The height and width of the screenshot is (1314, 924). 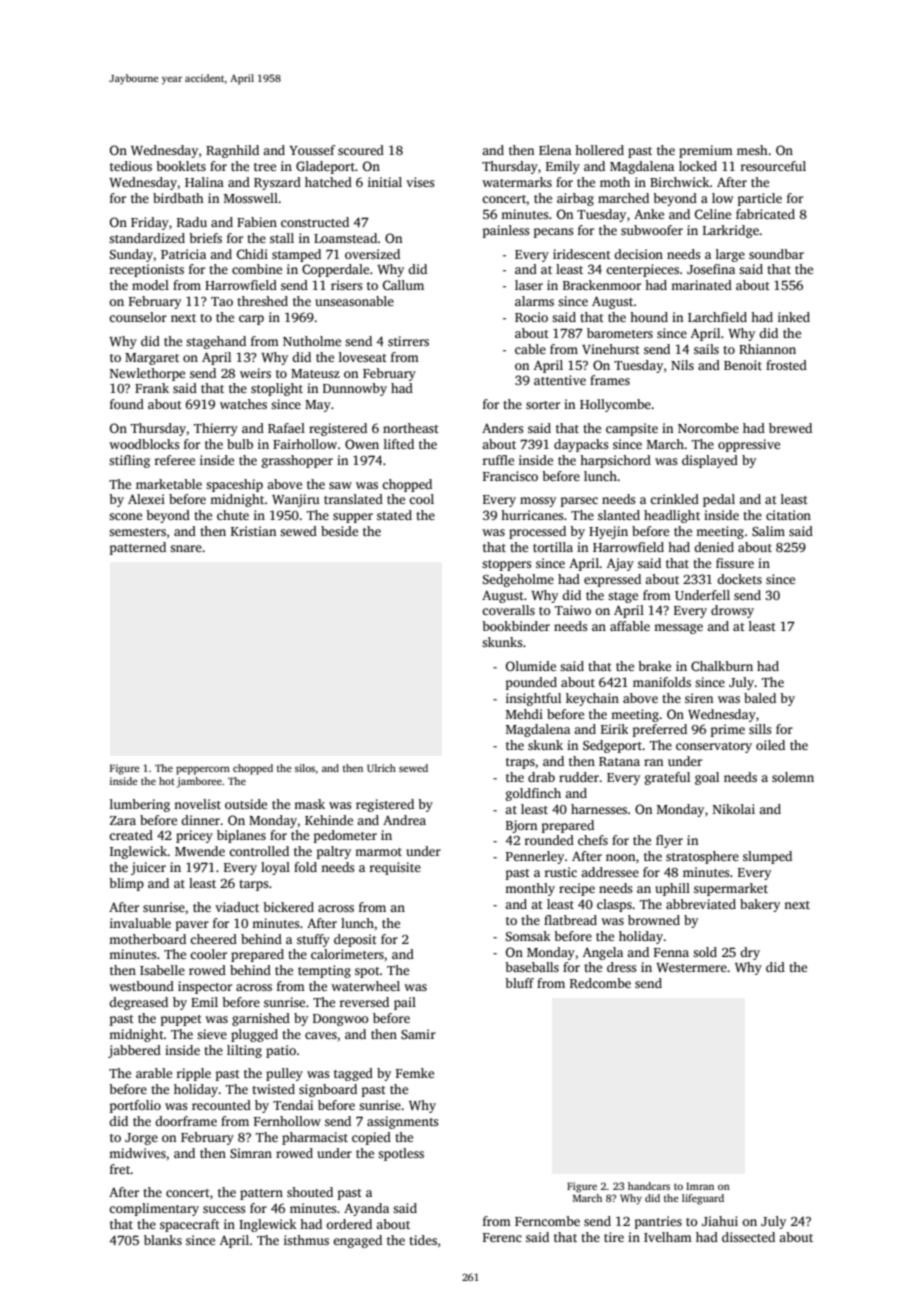 I want to click on carp, so click(x=251, y=320).
